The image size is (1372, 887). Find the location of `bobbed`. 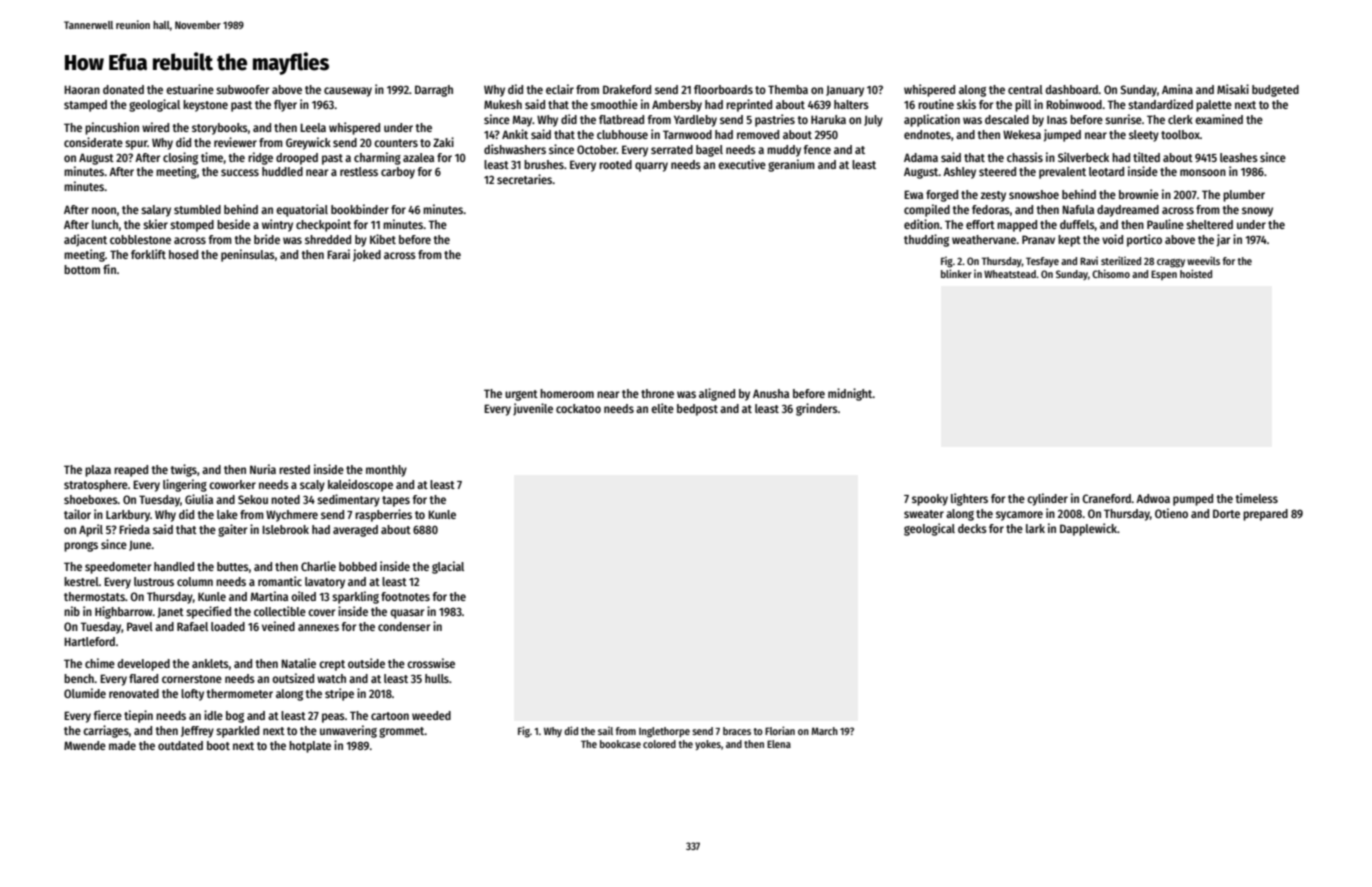

bobbed is located at coordinates (358, 566).
